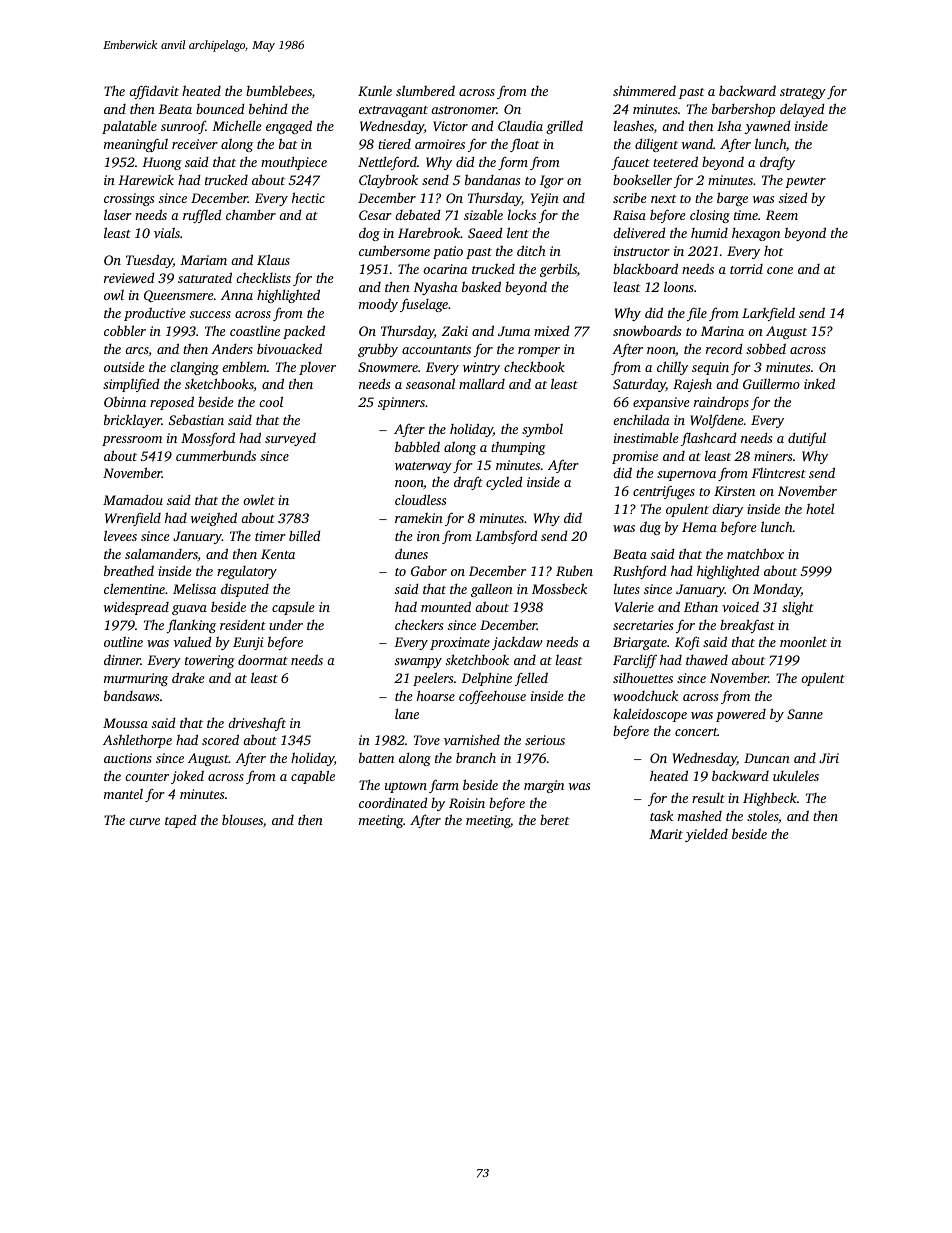 The width and height of the screenshot is (952, 1233). Describe the element at coordinates (803, 93) in the screenshot. I see `strategy` at that location.
